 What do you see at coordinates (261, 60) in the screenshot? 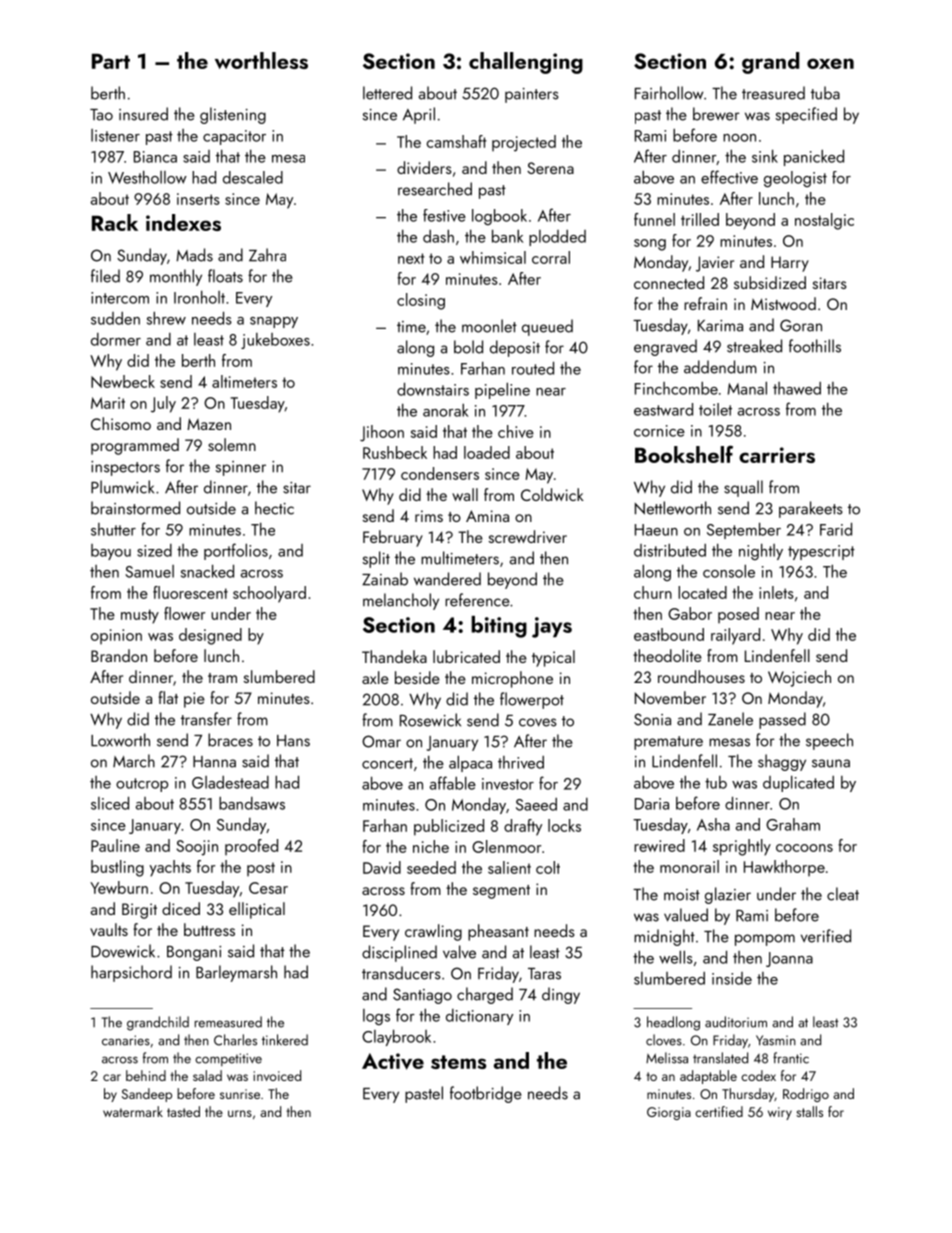
I see `worthless` at bounding box center [261, 60].
